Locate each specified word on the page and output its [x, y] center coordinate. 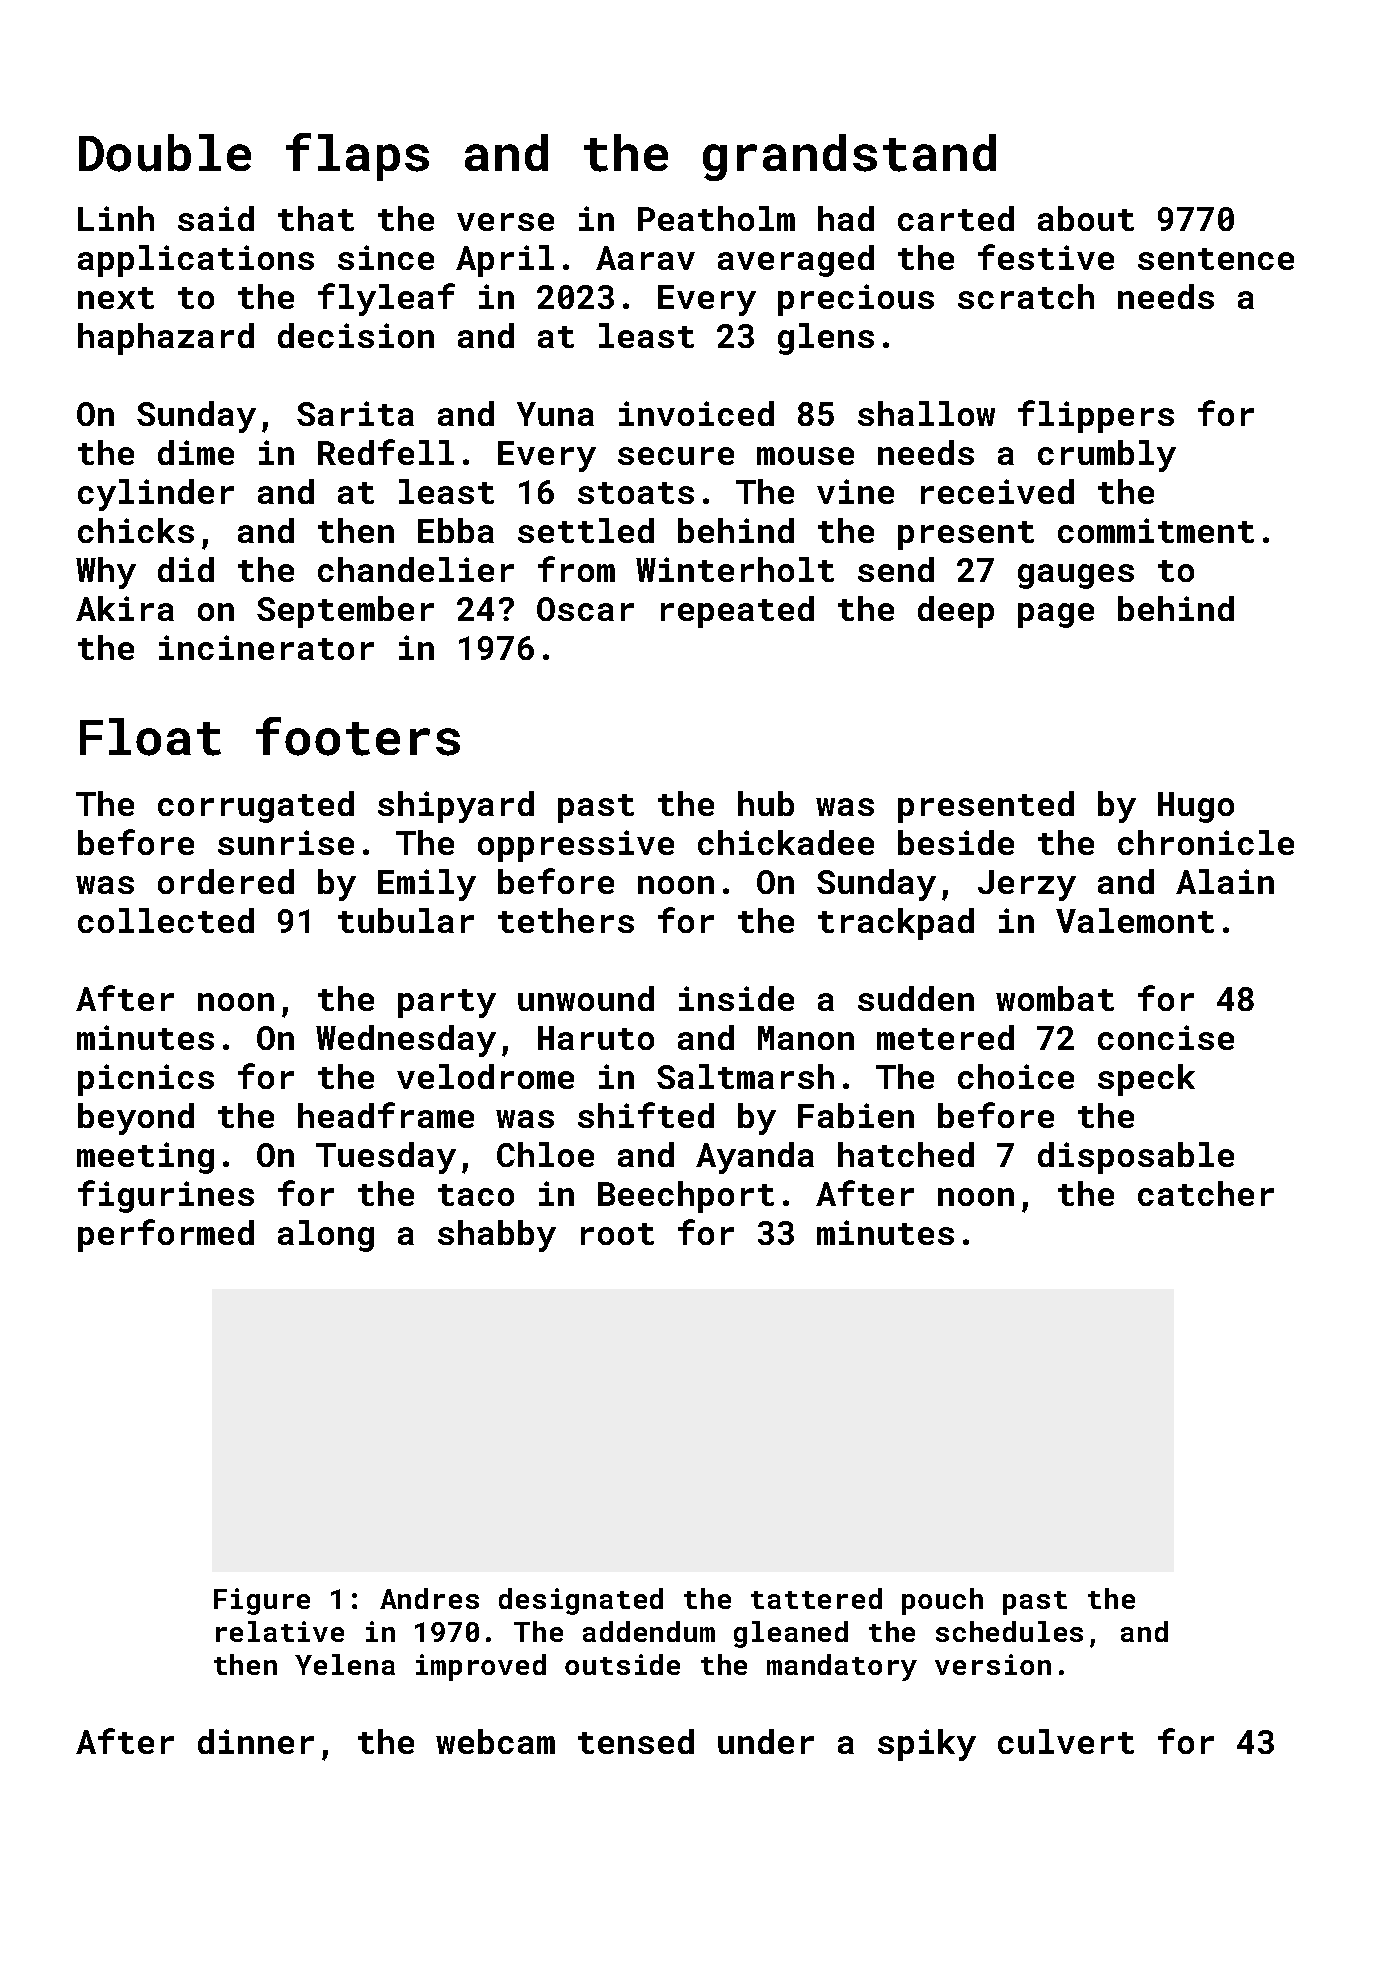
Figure [262, 1601]
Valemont [1135, 920]
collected [166, 920]
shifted [646, 1115]
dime [196, 452]
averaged [796, 261]
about [1086, 218]
